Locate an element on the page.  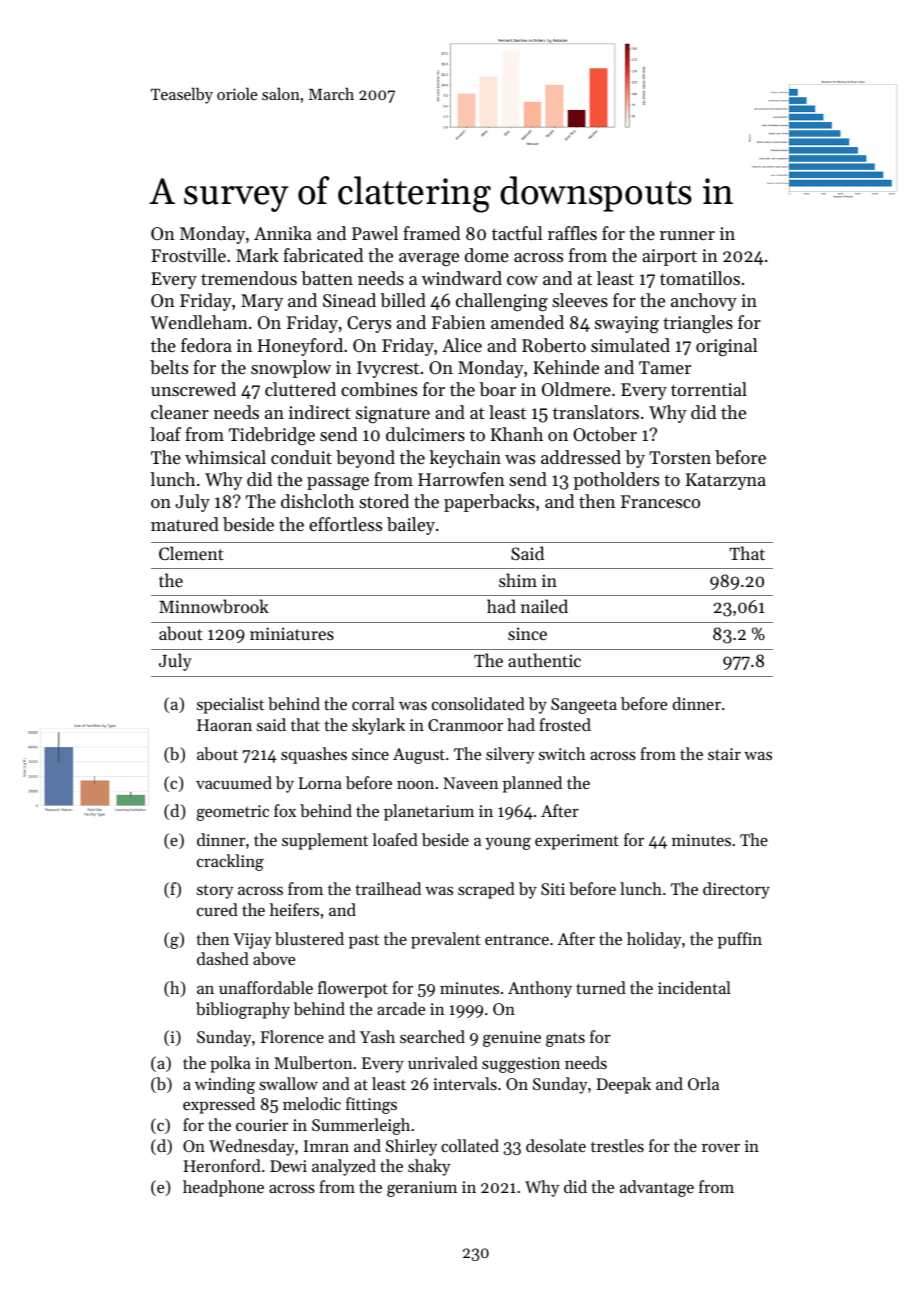
runner is located at coordinates (687, 235).
